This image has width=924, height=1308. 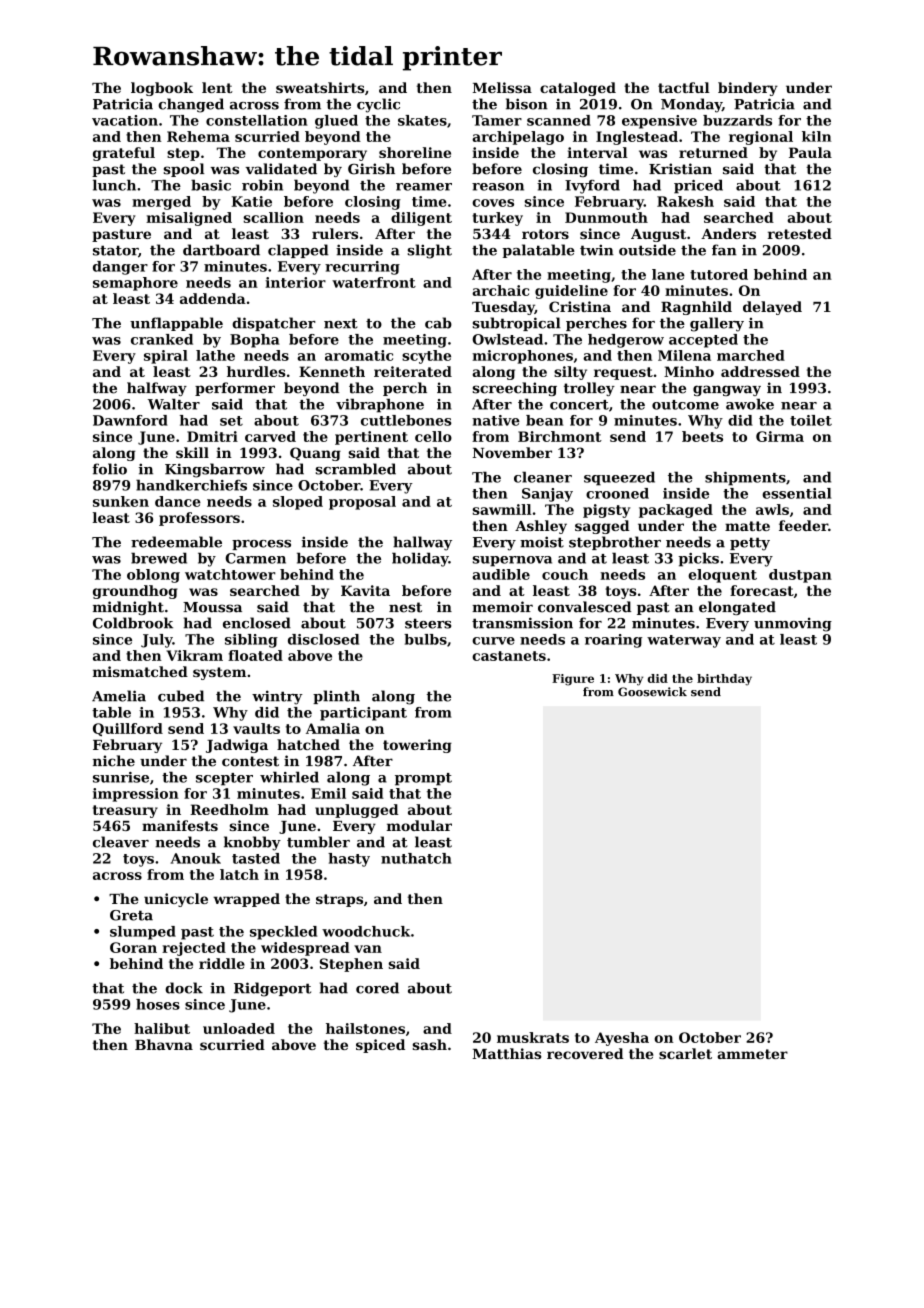 I want to click on Girish, so click(x=371, y=169).
